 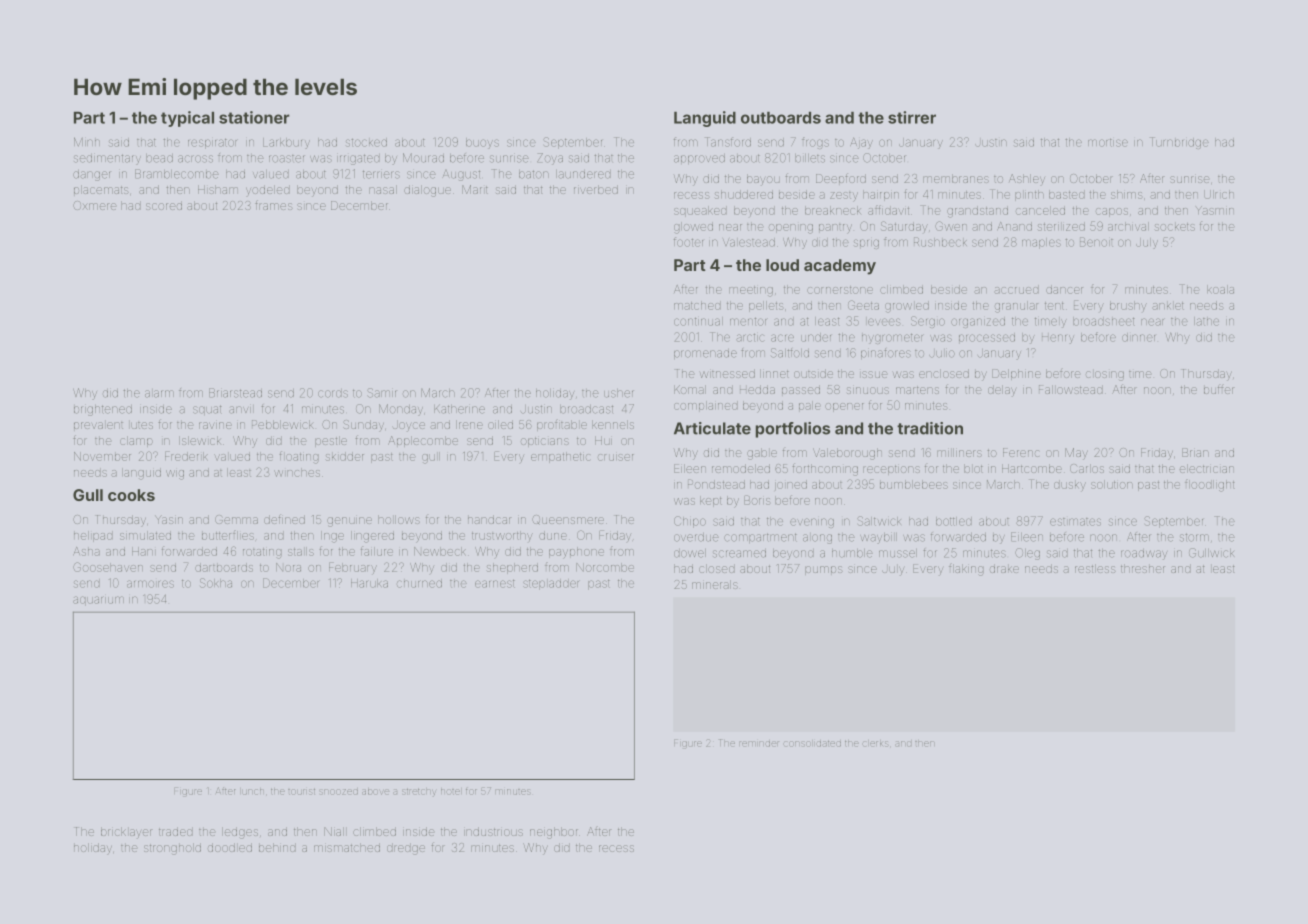 I want to click on stirrer, so click(x=912, y=117).
